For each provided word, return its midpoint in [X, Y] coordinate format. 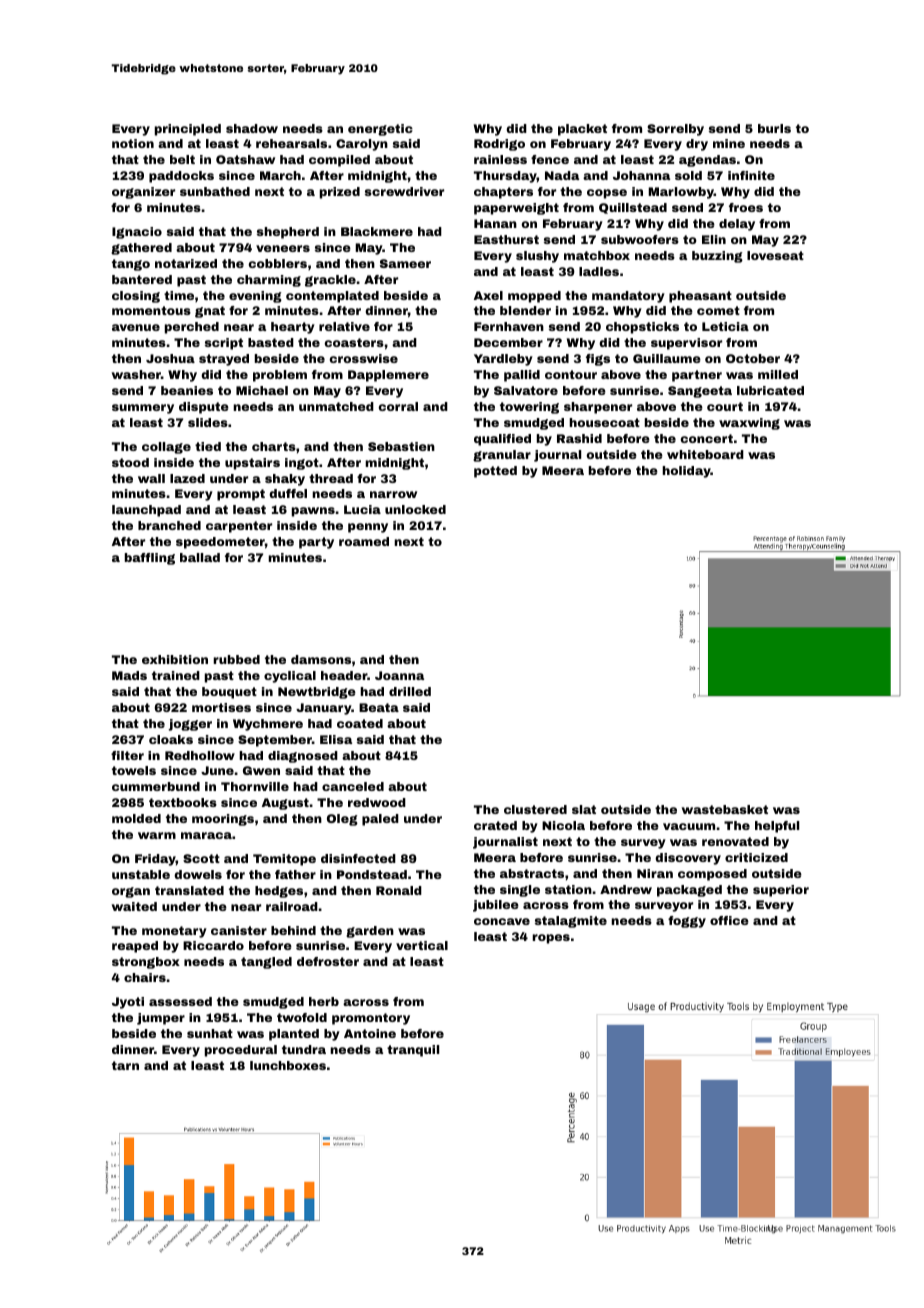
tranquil [413, 1051]
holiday [686, 472]
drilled [410, 691]
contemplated [332, 297]
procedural [241, 1051]
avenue [136, 327]
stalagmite [571, 922]
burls [774, 128]
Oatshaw [245, 159]
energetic [380, 130]
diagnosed [303, 757]
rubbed [236, 659]
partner [697, 376]
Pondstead [372, 874]
